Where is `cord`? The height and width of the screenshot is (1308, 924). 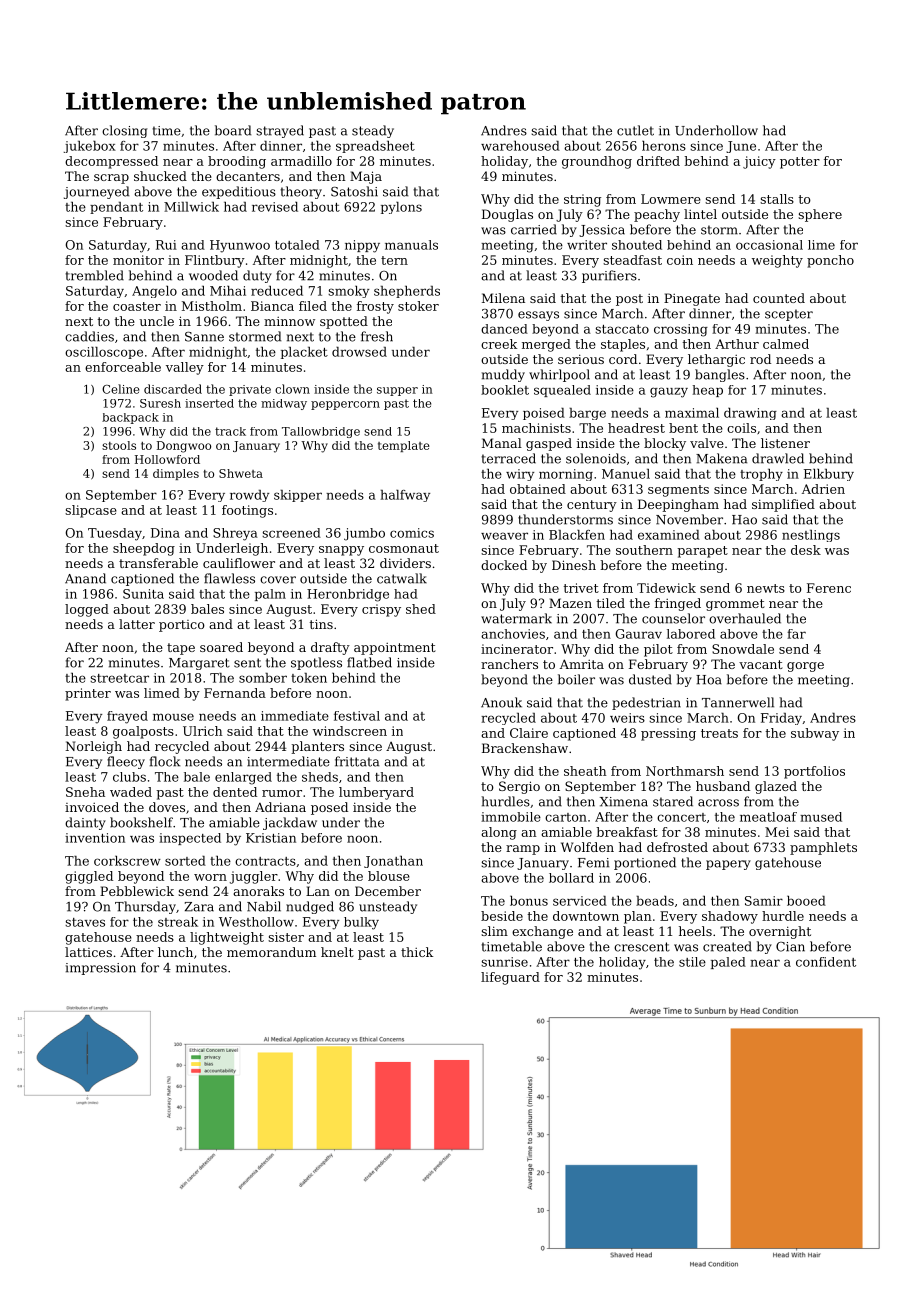 cord is located at coordinates (623, 359).
